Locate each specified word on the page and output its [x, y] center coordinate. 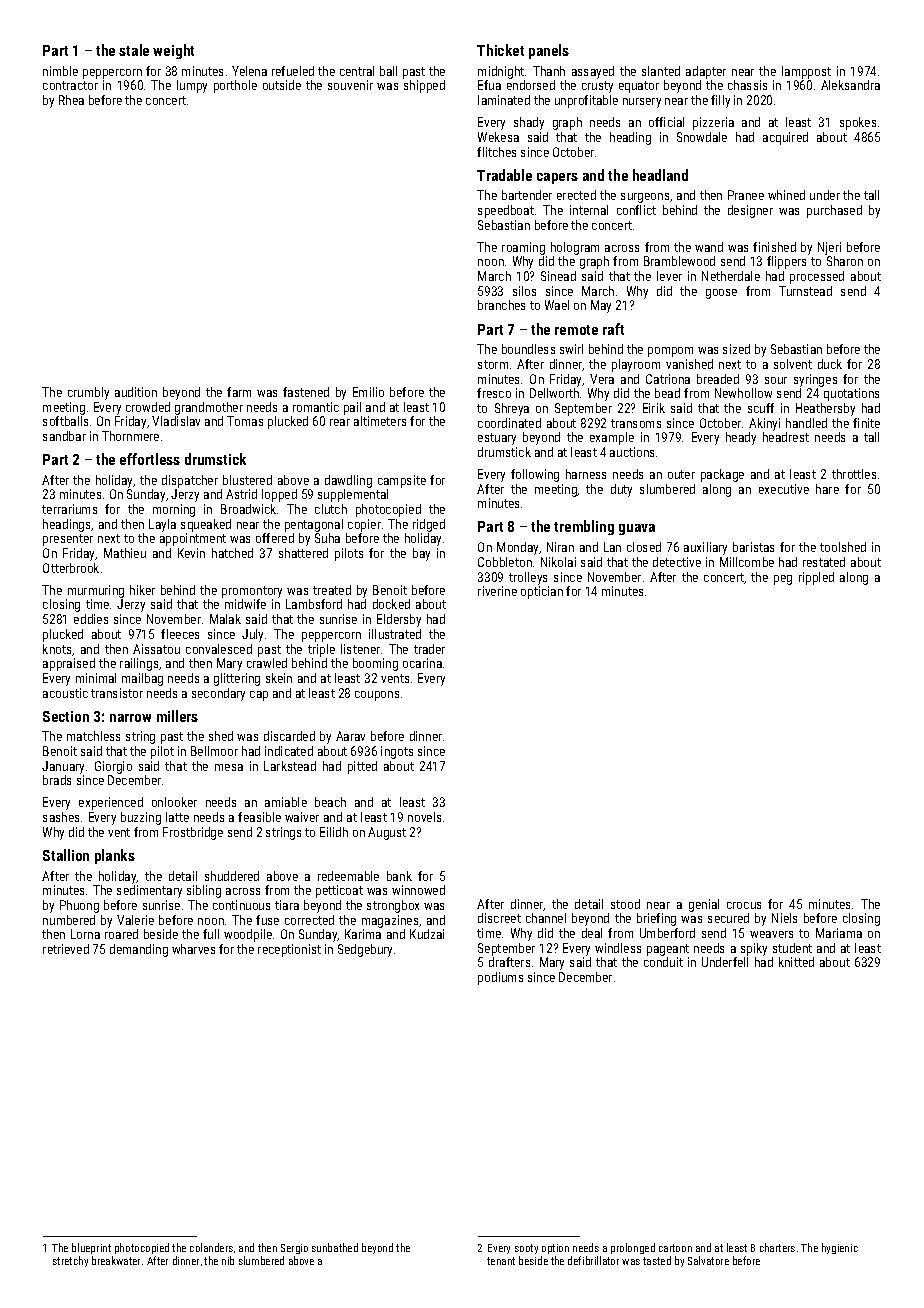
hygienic [840, 1248]
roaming [523, 248]
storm [493, 364]
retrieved [66, 949]
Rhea [71, 100]
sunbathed [335, 1247]
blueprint [91, 1248]
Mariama [839, 933]
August [387, 833]
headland [660, 175]
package [722, 475]
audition [136, 392]
